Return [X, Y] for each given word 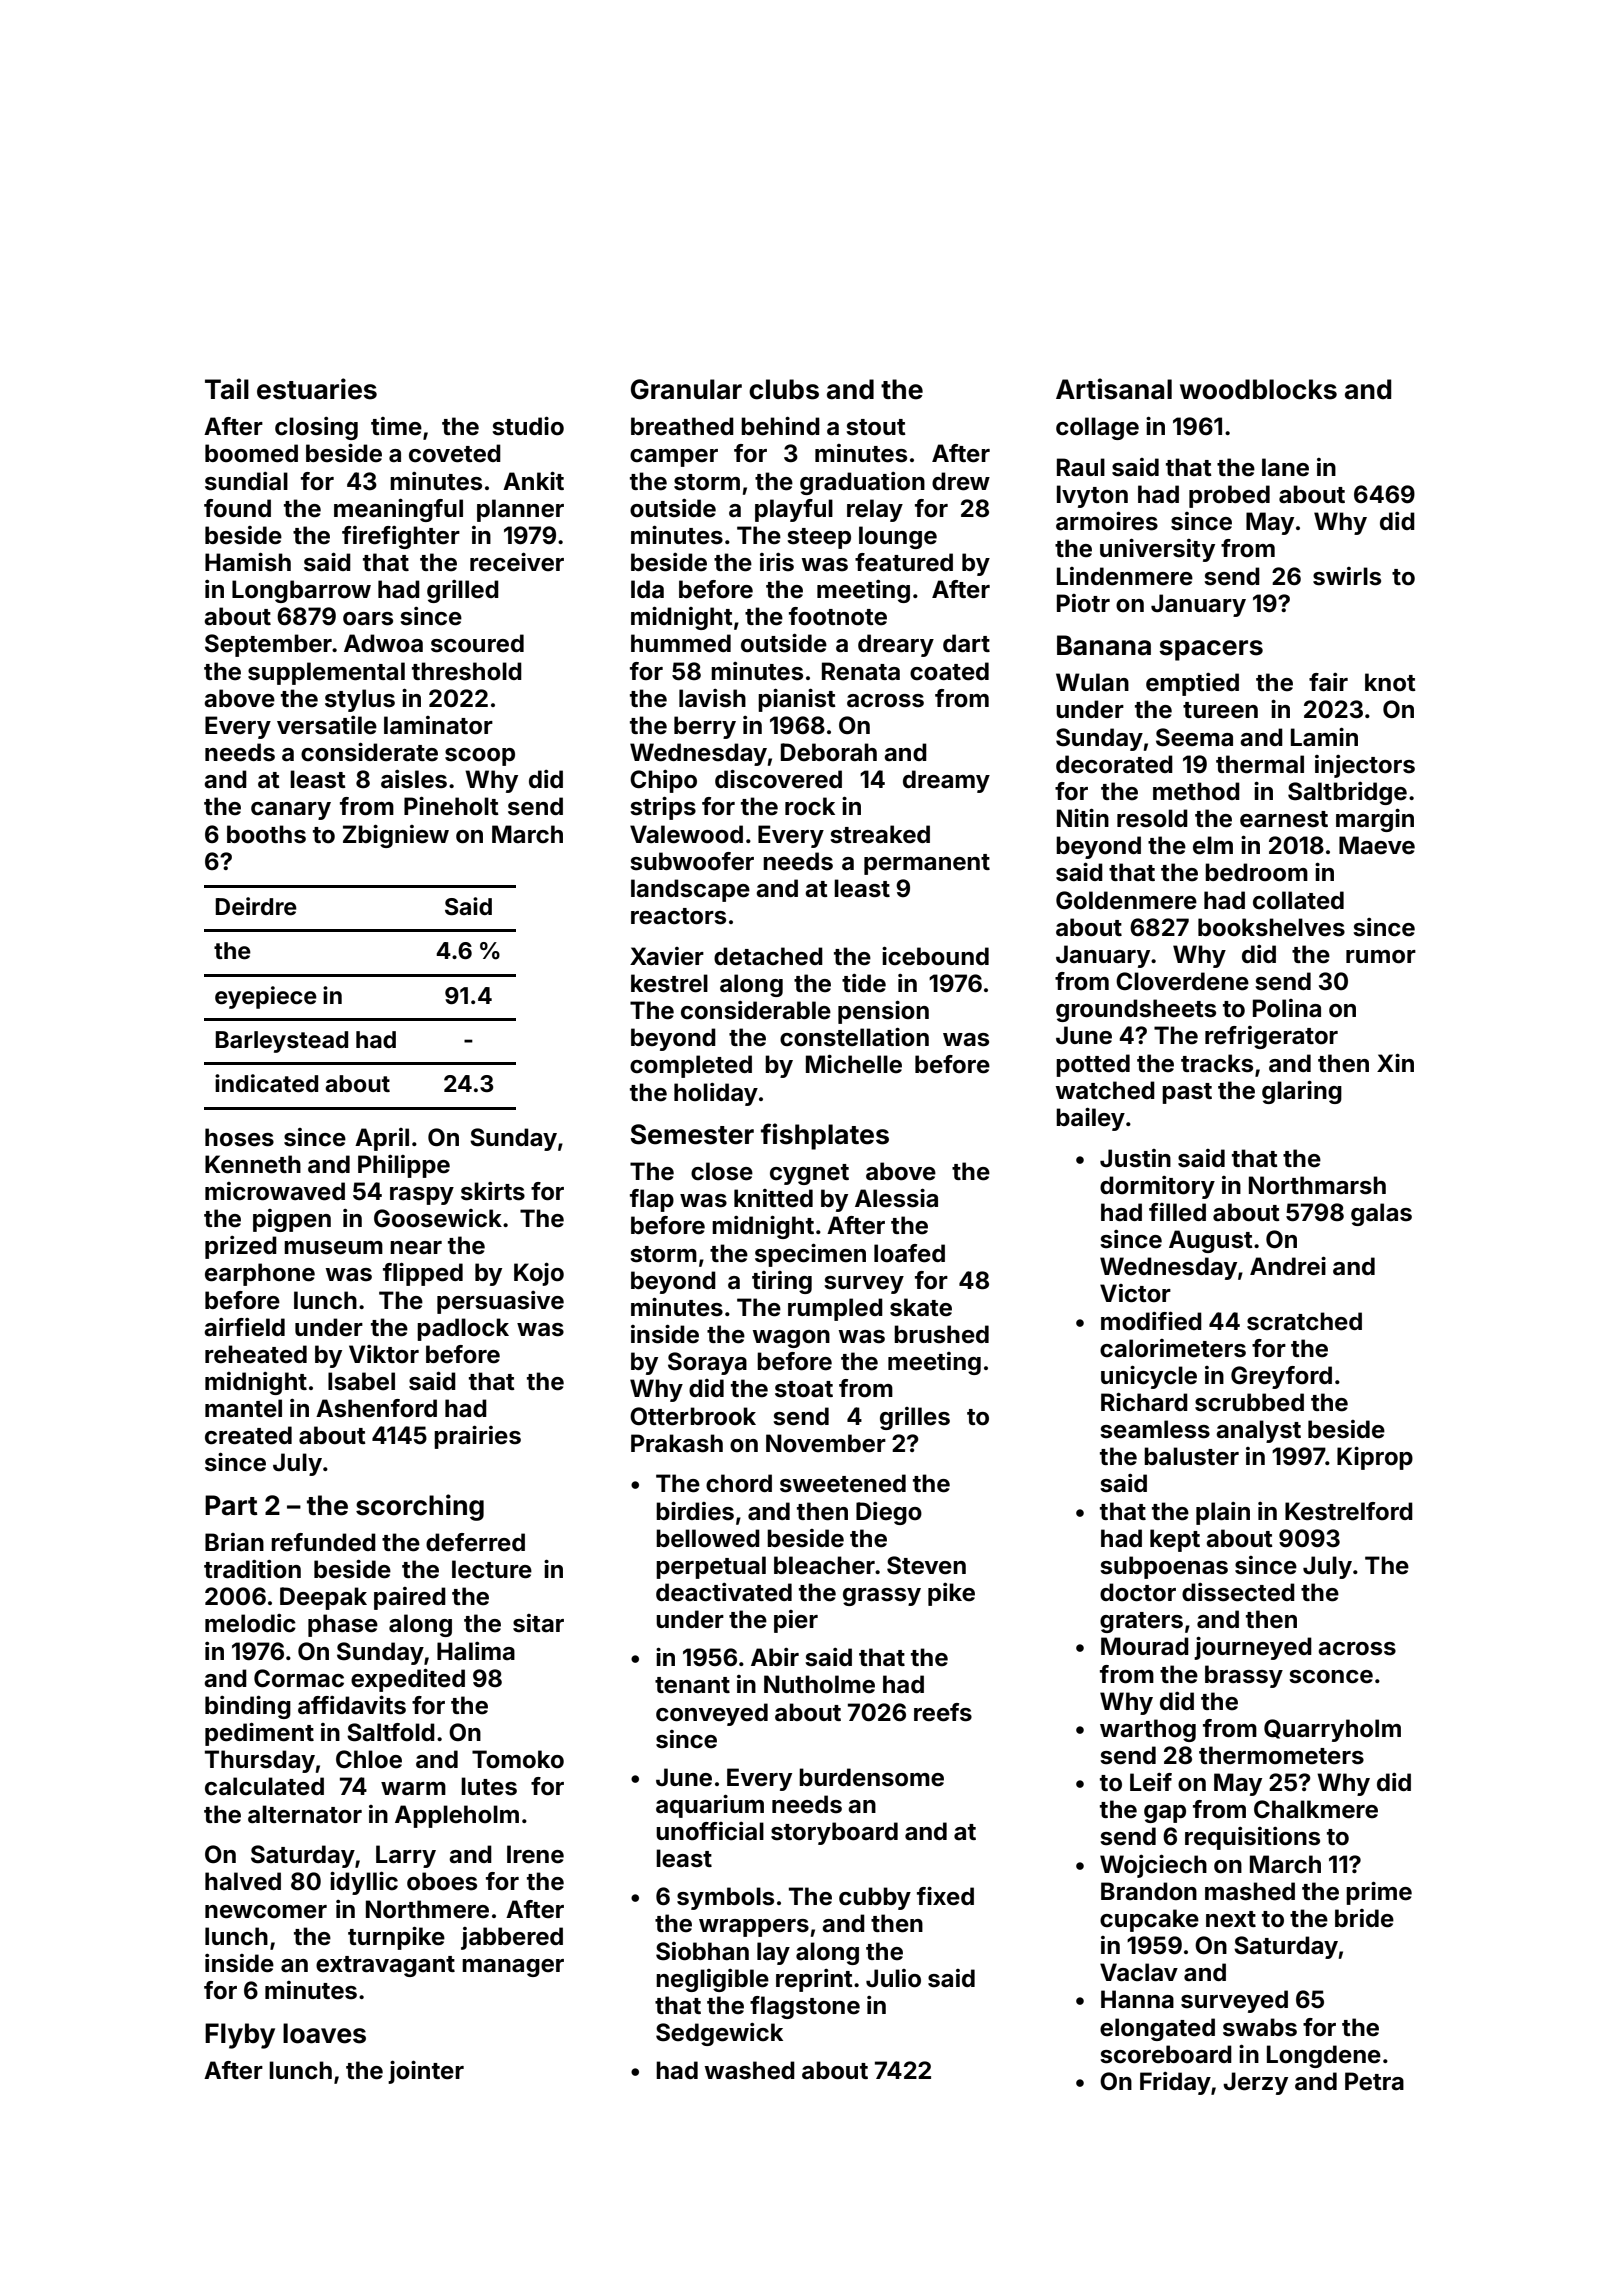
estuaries [317, 389]
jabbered [512, 1938]
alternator [305, 1814]
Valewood [686, 834]
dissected [1238, 1592]
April [382, 1139]
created [248, 1435]
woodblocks [1258, 389]
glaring [1302, 1092]
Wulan [1092, 682]
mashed [1250, 1891]
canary [291, 811]
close [722, 1171]
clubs [784, 389]
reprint [814, 1980]
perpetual [711, 1567]
